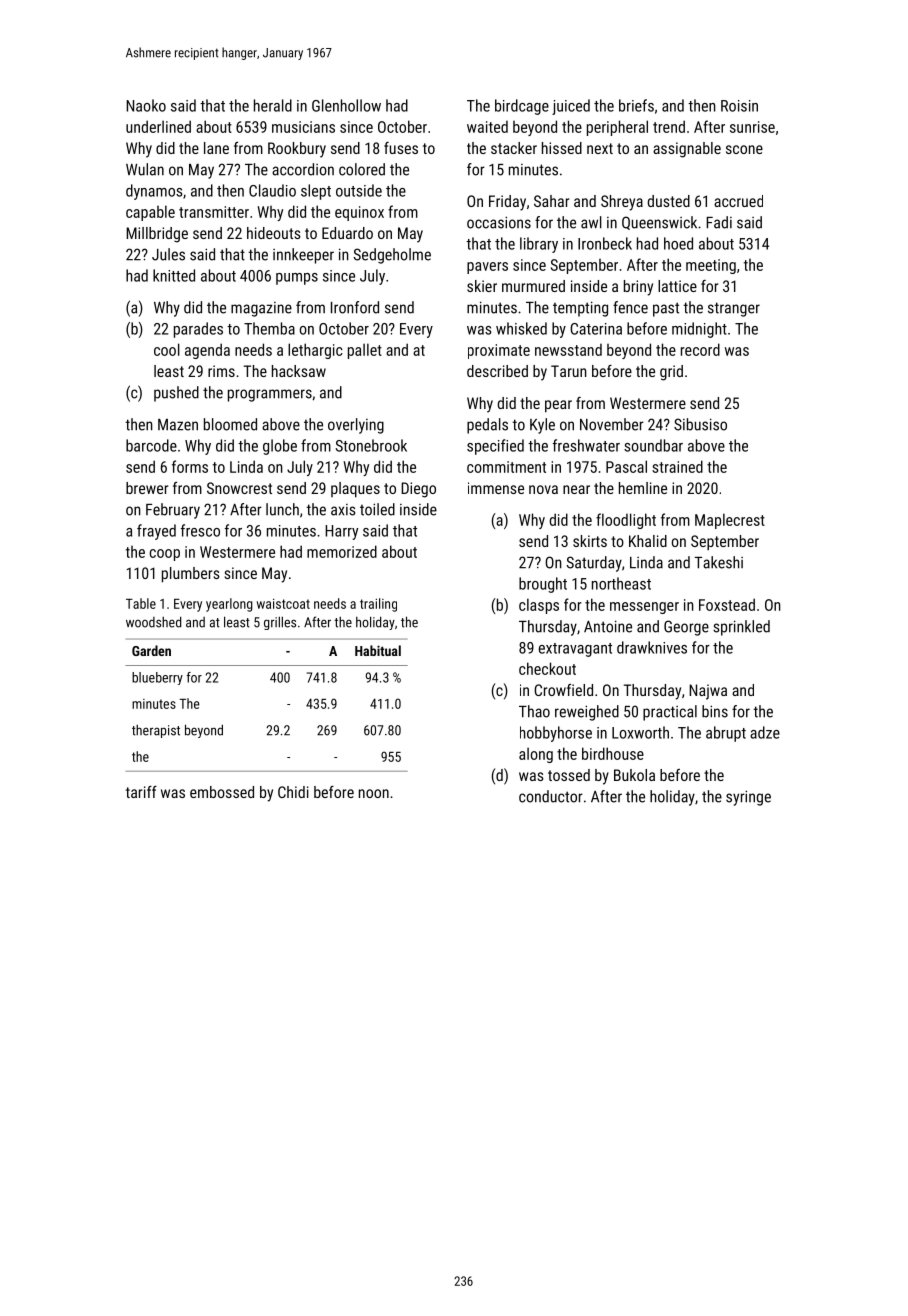  What do you see at coordinates (401, 148) in the screenshot?
I see `fuses` at bounding box center [401, 148].
